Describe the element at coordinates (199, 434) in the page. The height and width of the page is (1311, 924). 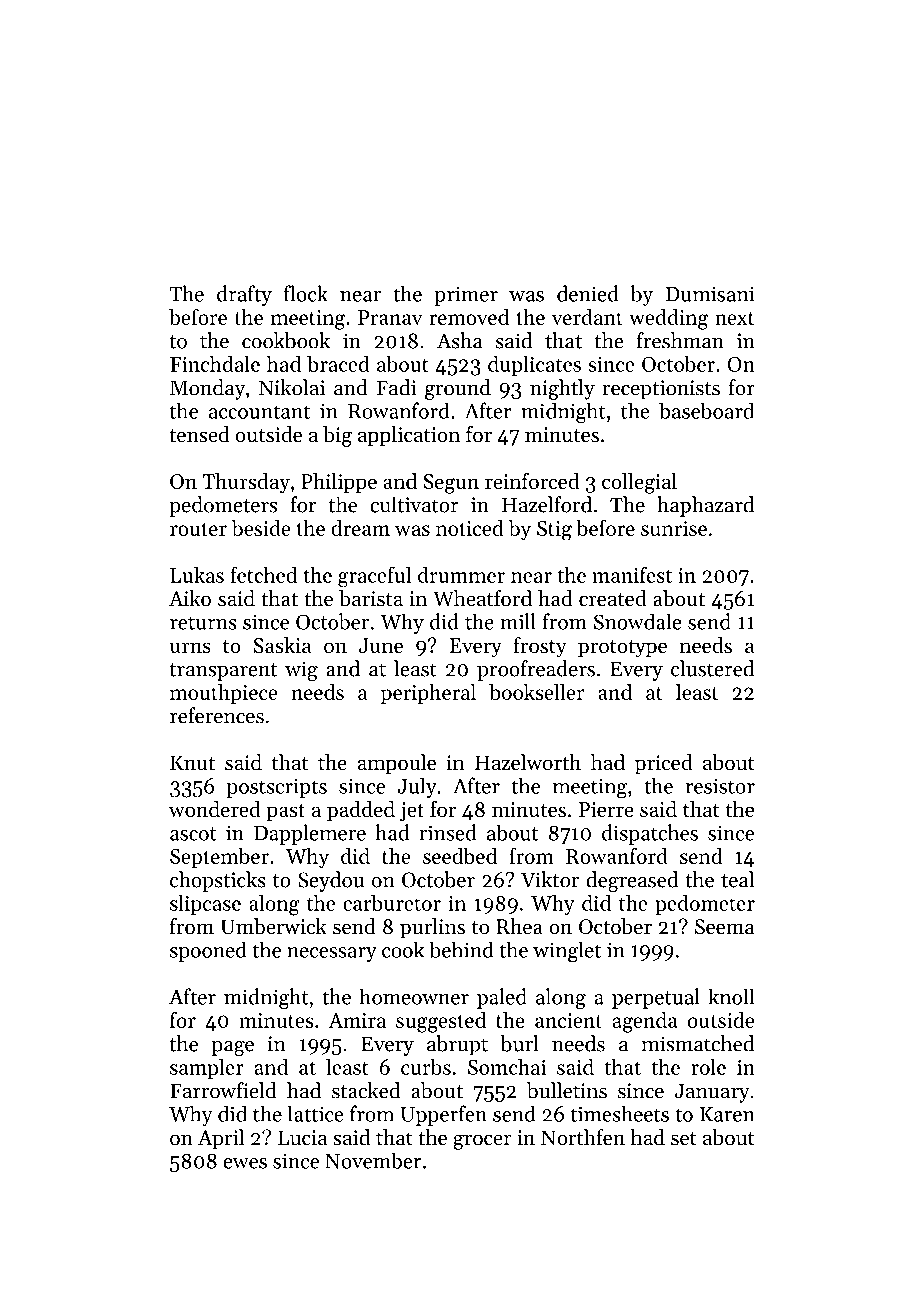
I see `tensed` at that location.
